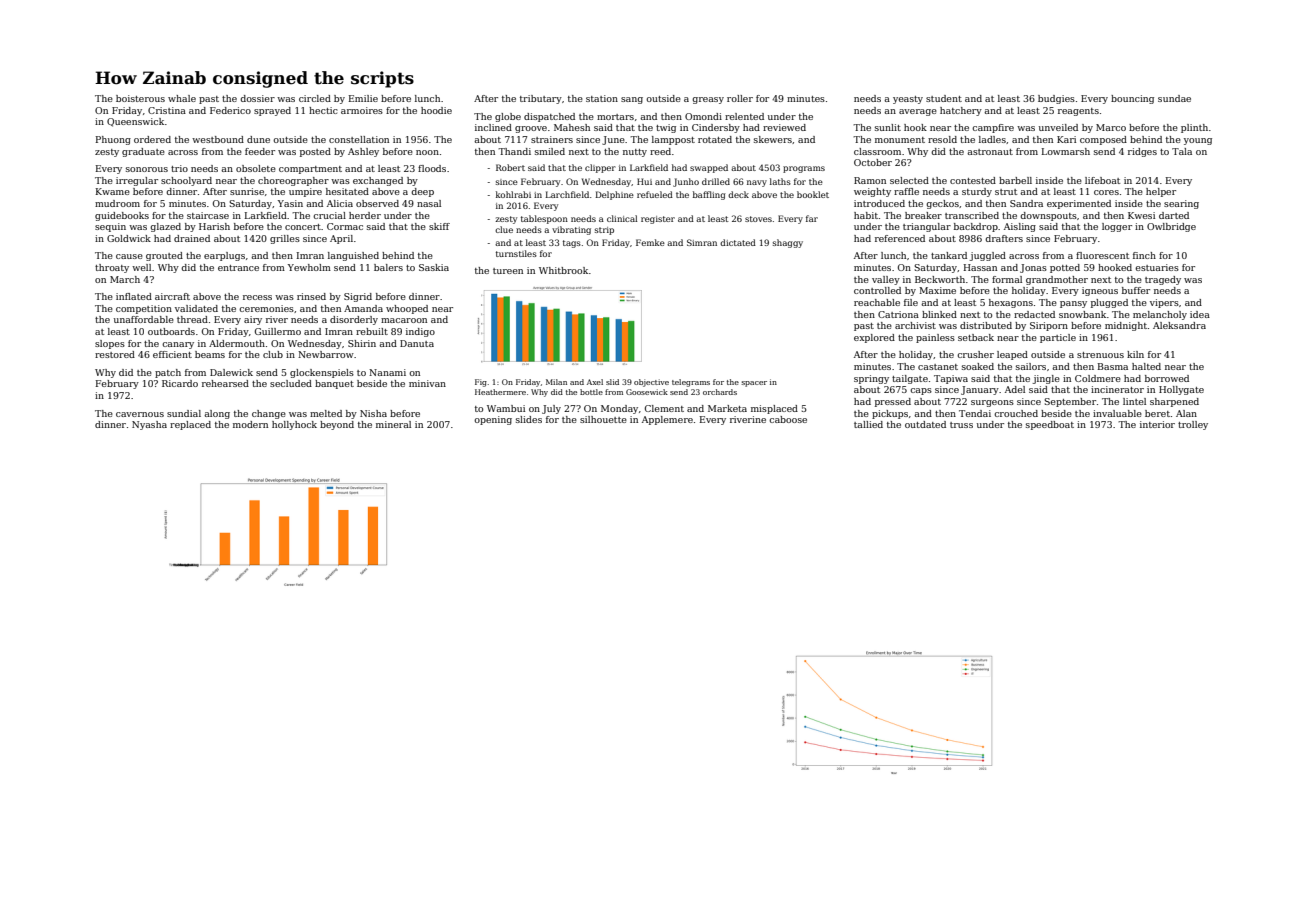  What do you see at coordinates (217, 414) in the screenshot?
I see `along` at bounding box center [217, 414].
